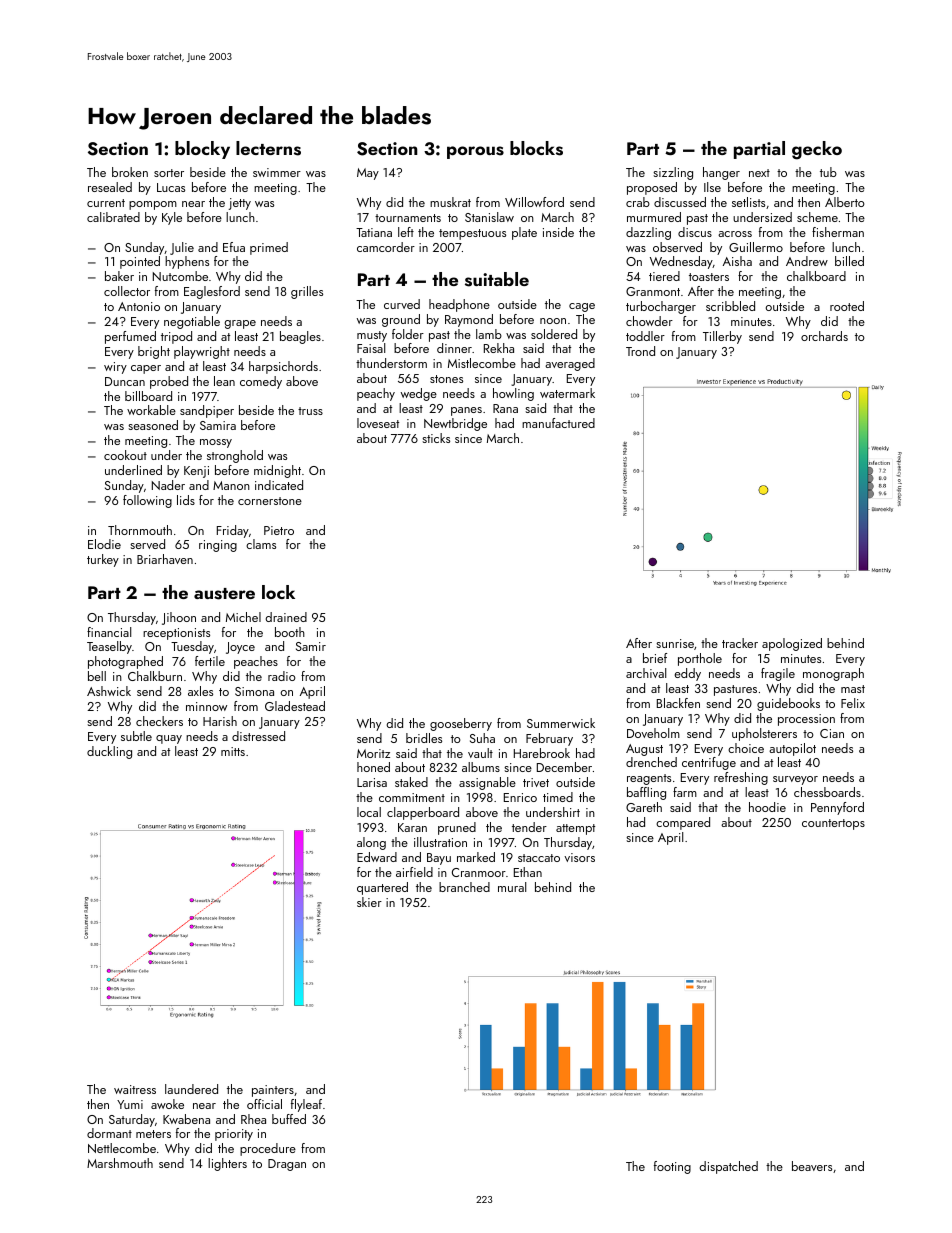 This page has width=952, height=1233. What do you see at coordinates (824, 336) in the page?
I see `orchards` at bounding box center [824, 336].
